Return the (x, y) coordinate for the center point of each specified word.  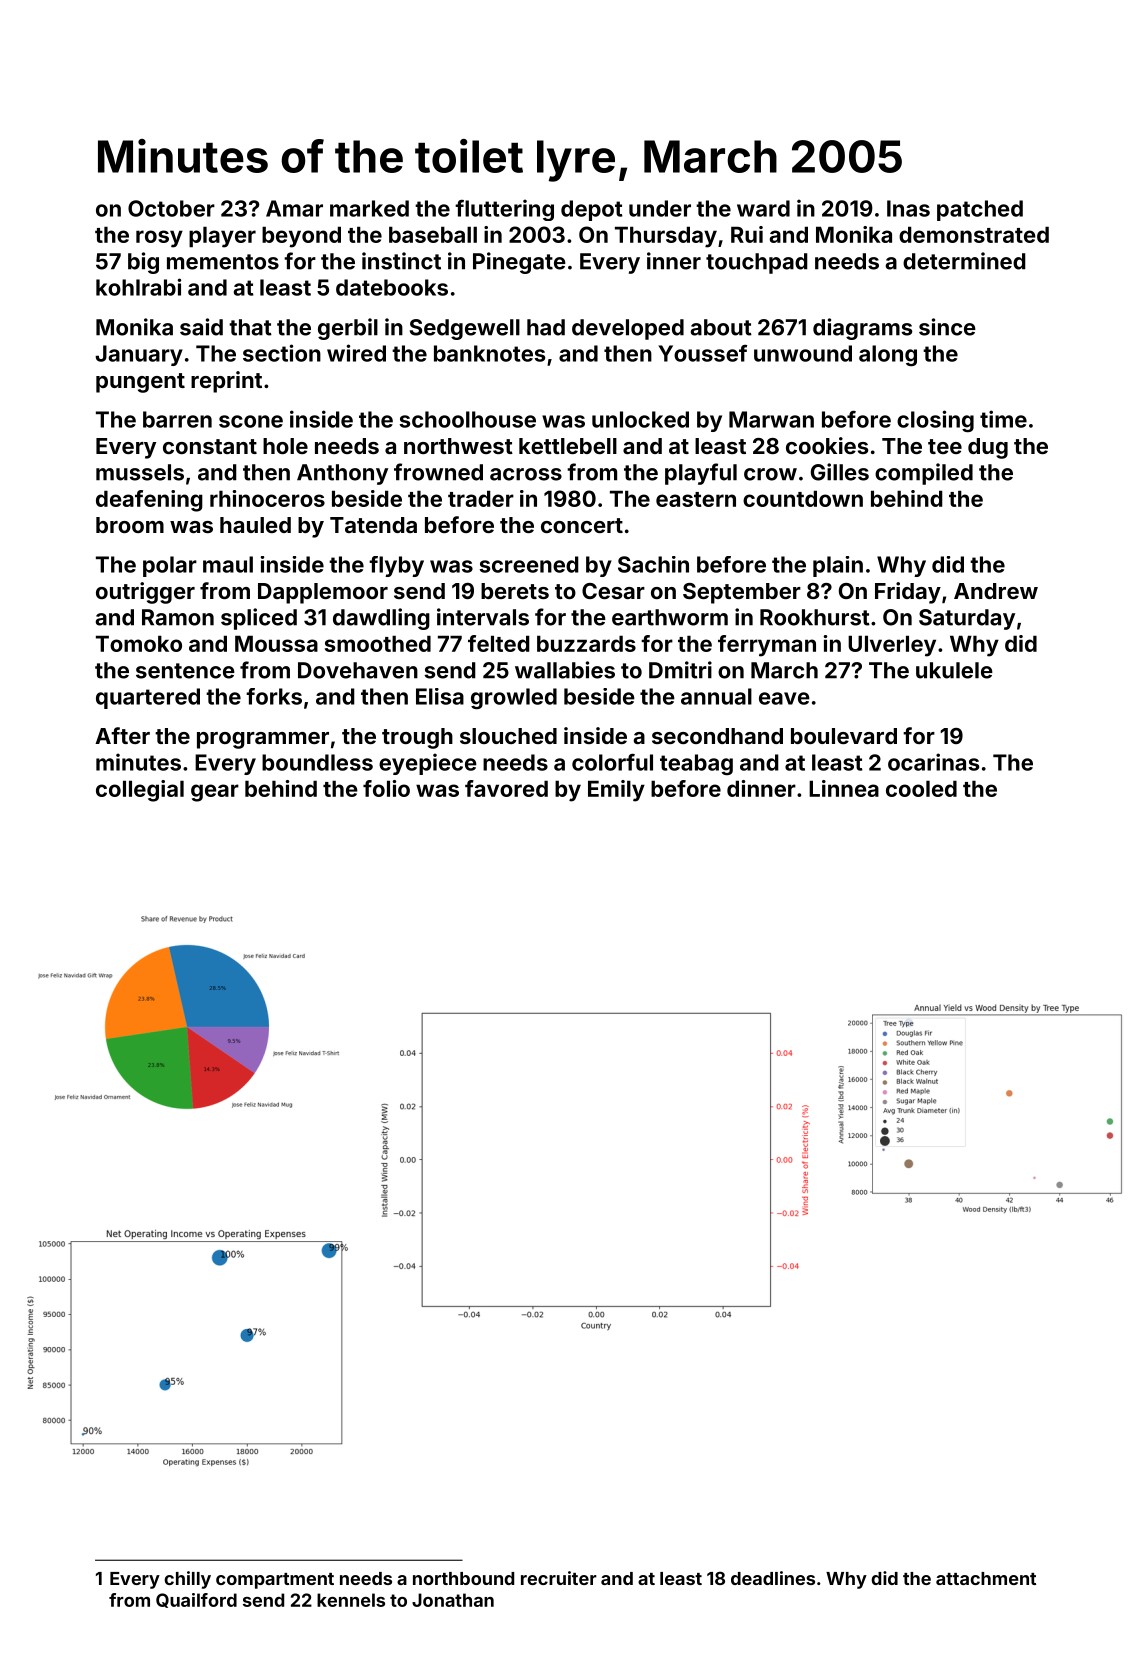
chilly (187, 1580)
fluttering (504, 210)
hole (285, 446)
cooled (921, 788)
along (888, 355)
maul (228, 564)
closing (935, 421)
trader (481, 498)
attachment (986, 1578)
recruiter (559, 1578)
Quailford (196, 1600)
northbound (463, 1578)
